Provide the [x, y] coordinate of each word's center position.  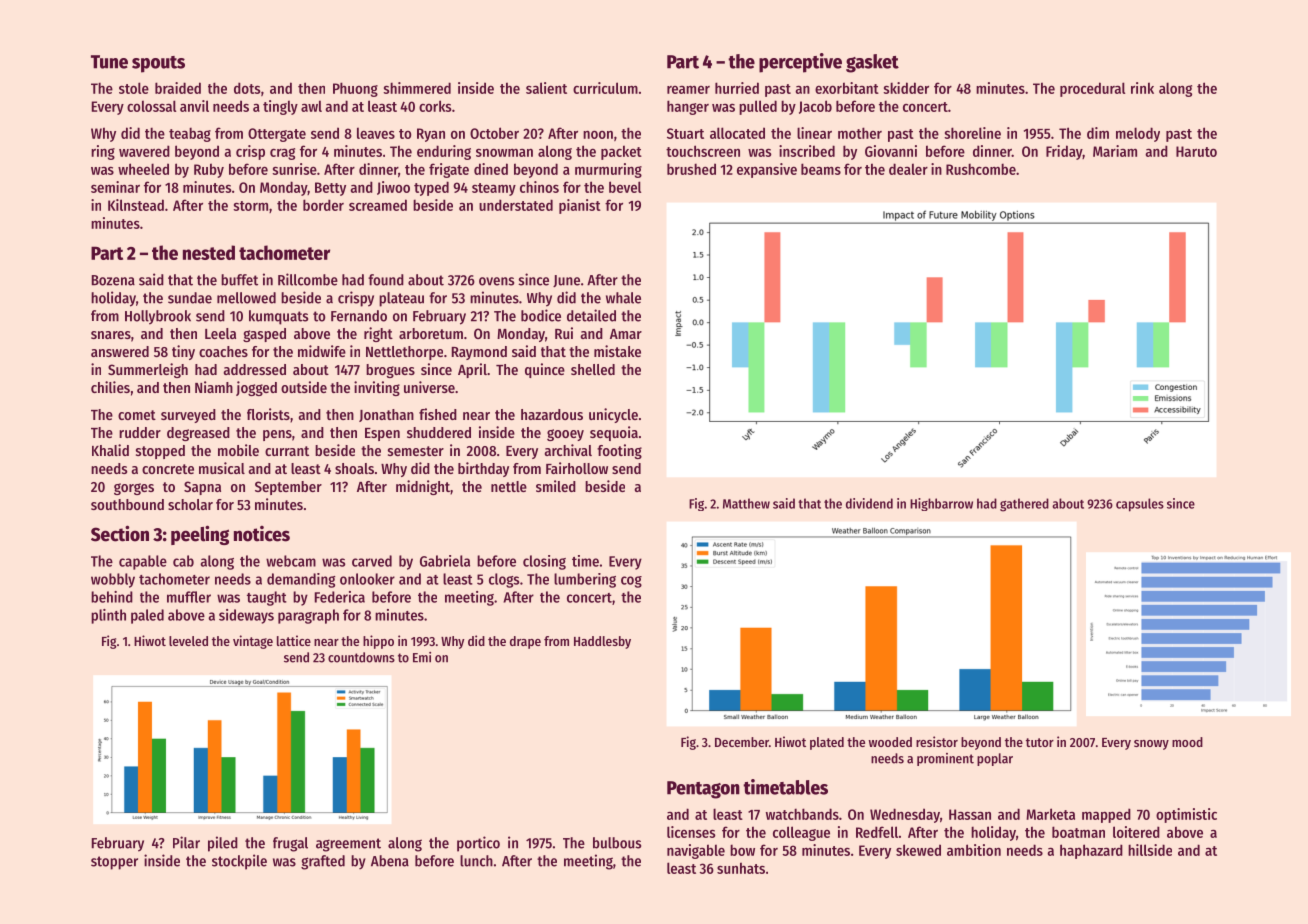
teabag [190, 134]
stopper [114, 863]
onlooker [367, 579]
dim [1098, 133]
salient [546, 88]
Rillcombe [308, 279]
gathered [1024, 505]
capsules [1140, 505]
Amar [626, 334]
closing [544, 562]
